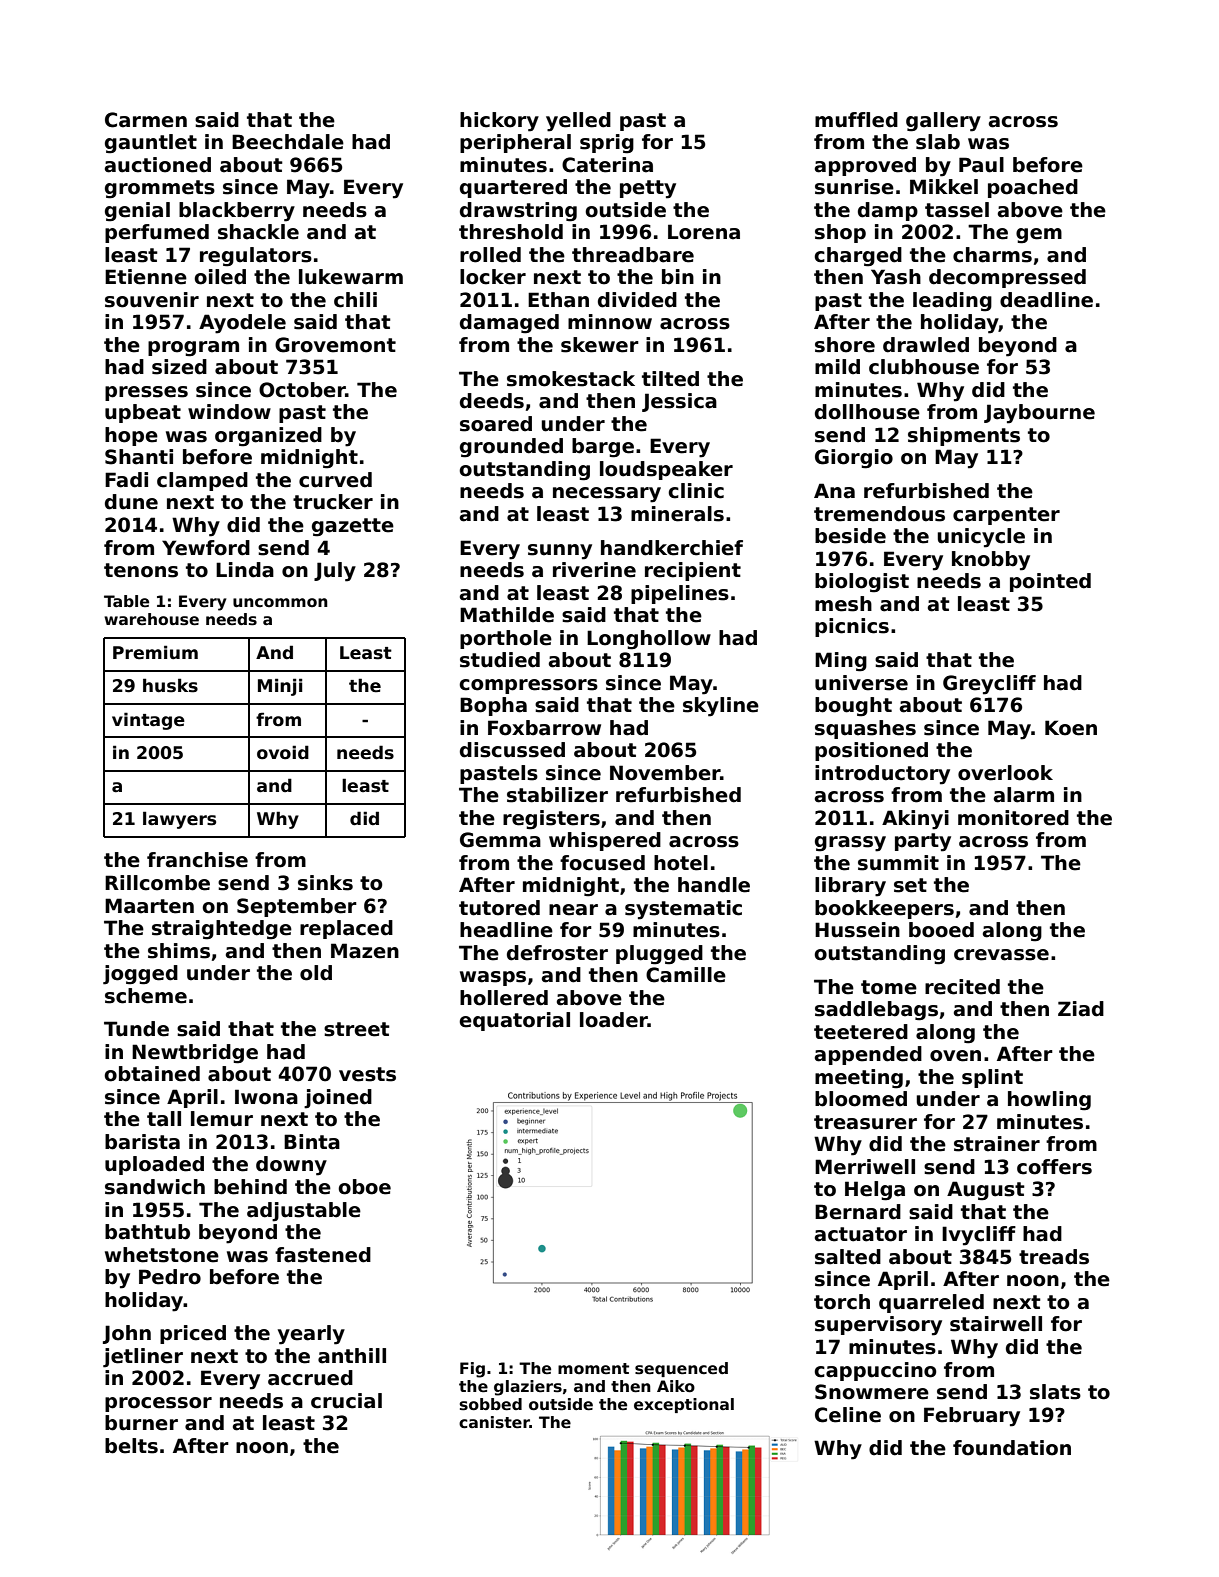 This page has width=1219, height=1577. I want to click on Carmen, so click(146, 120).
